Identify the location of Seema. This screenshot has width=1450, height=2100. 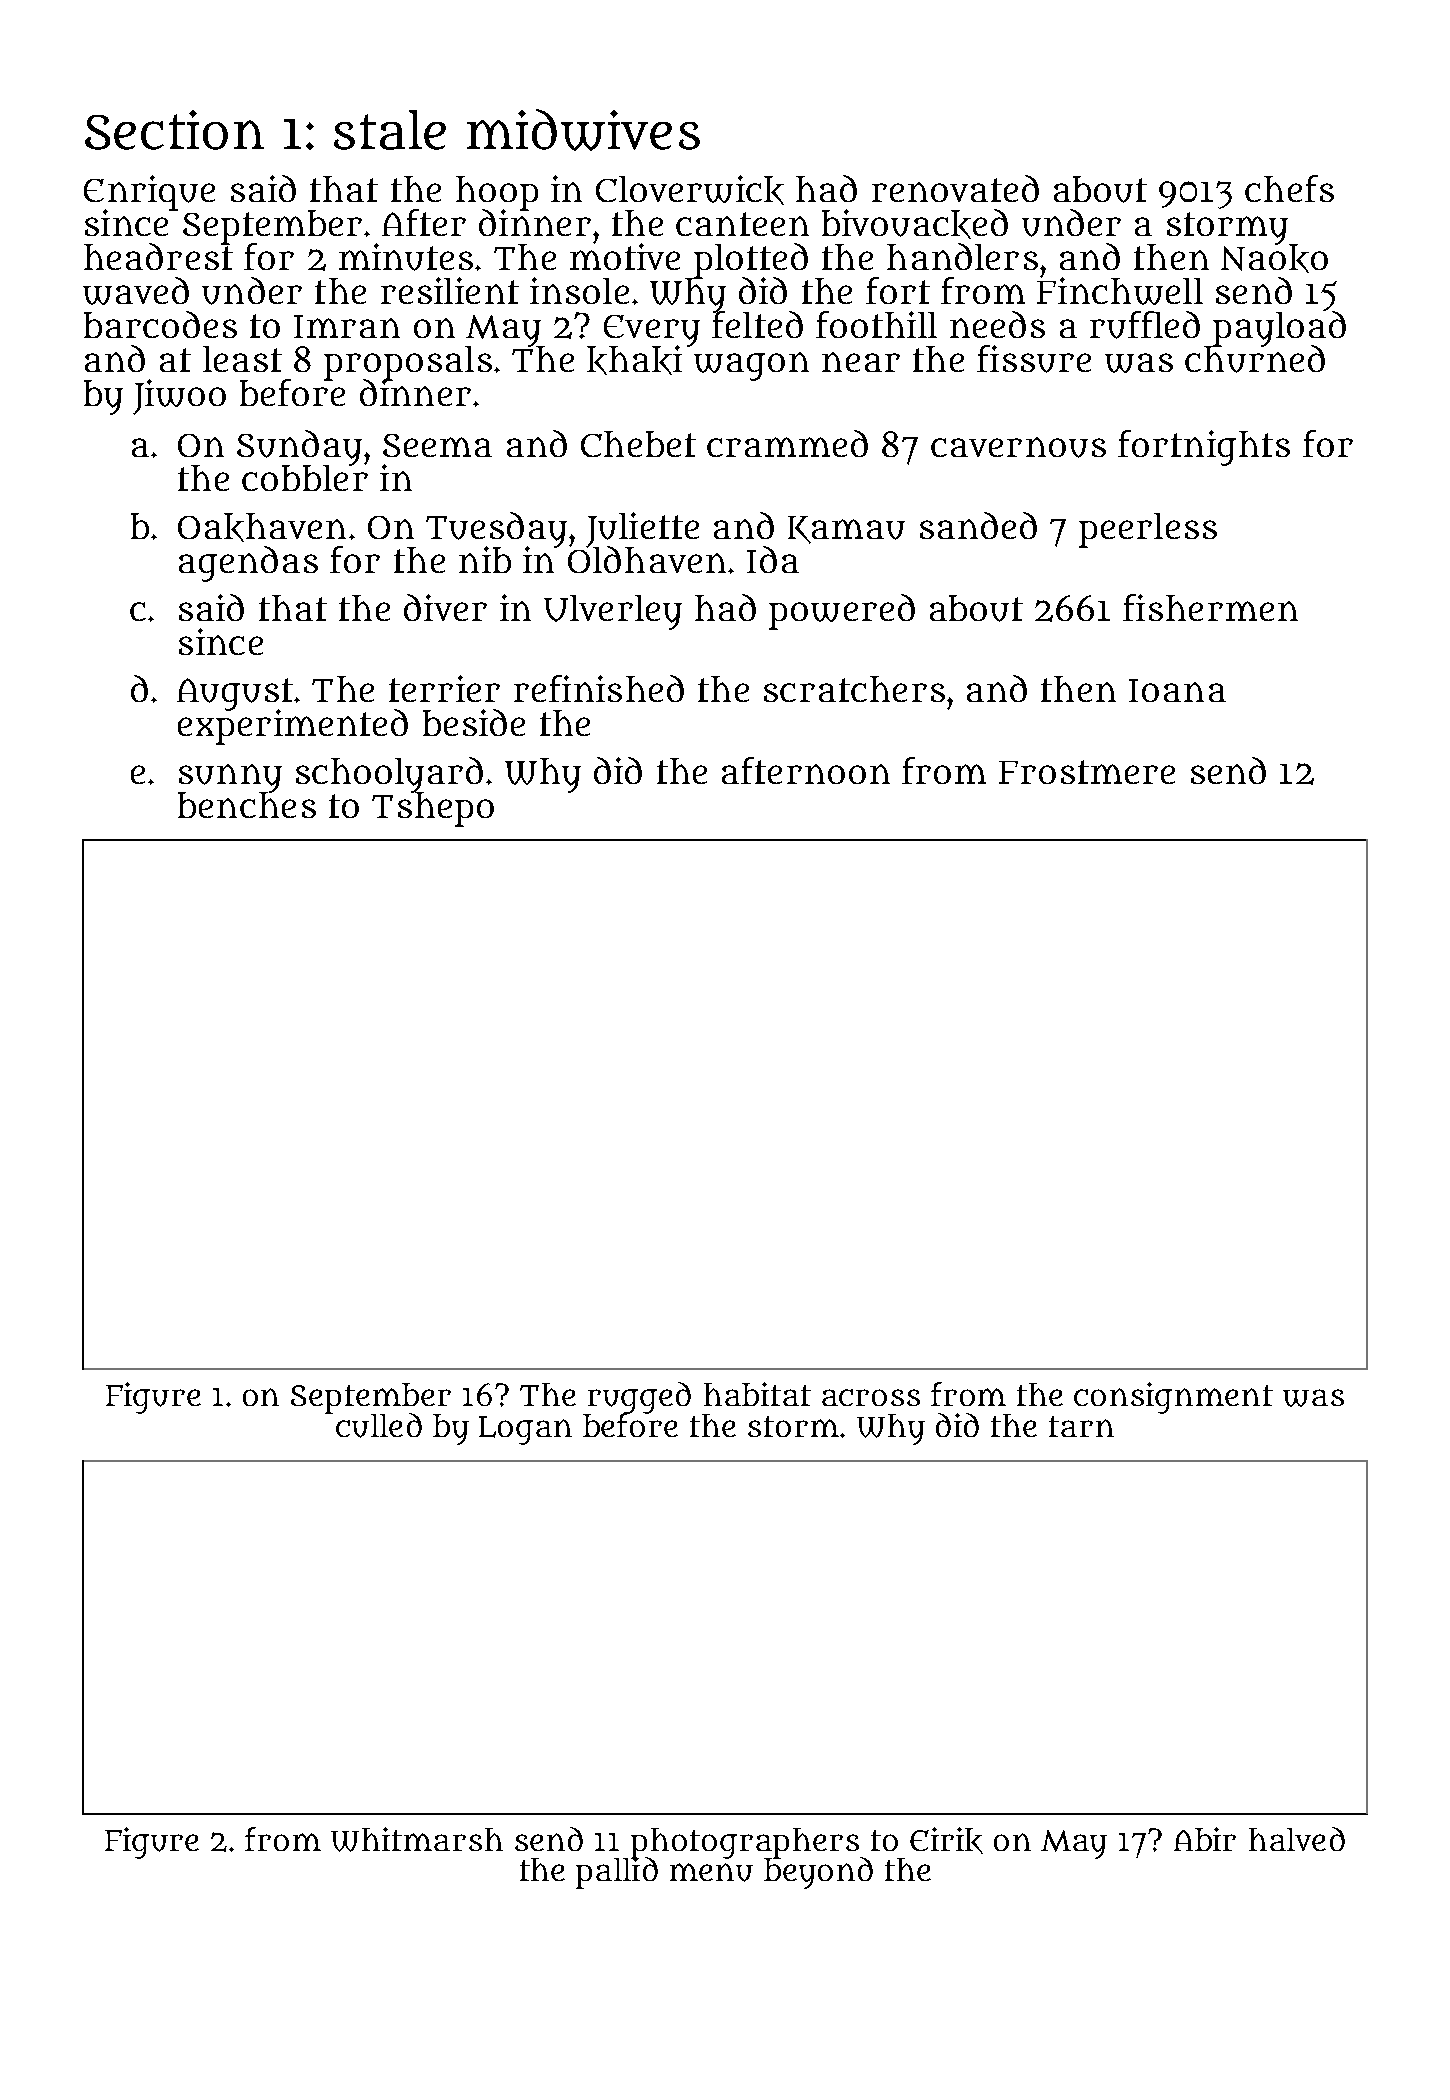
(437, 445).
